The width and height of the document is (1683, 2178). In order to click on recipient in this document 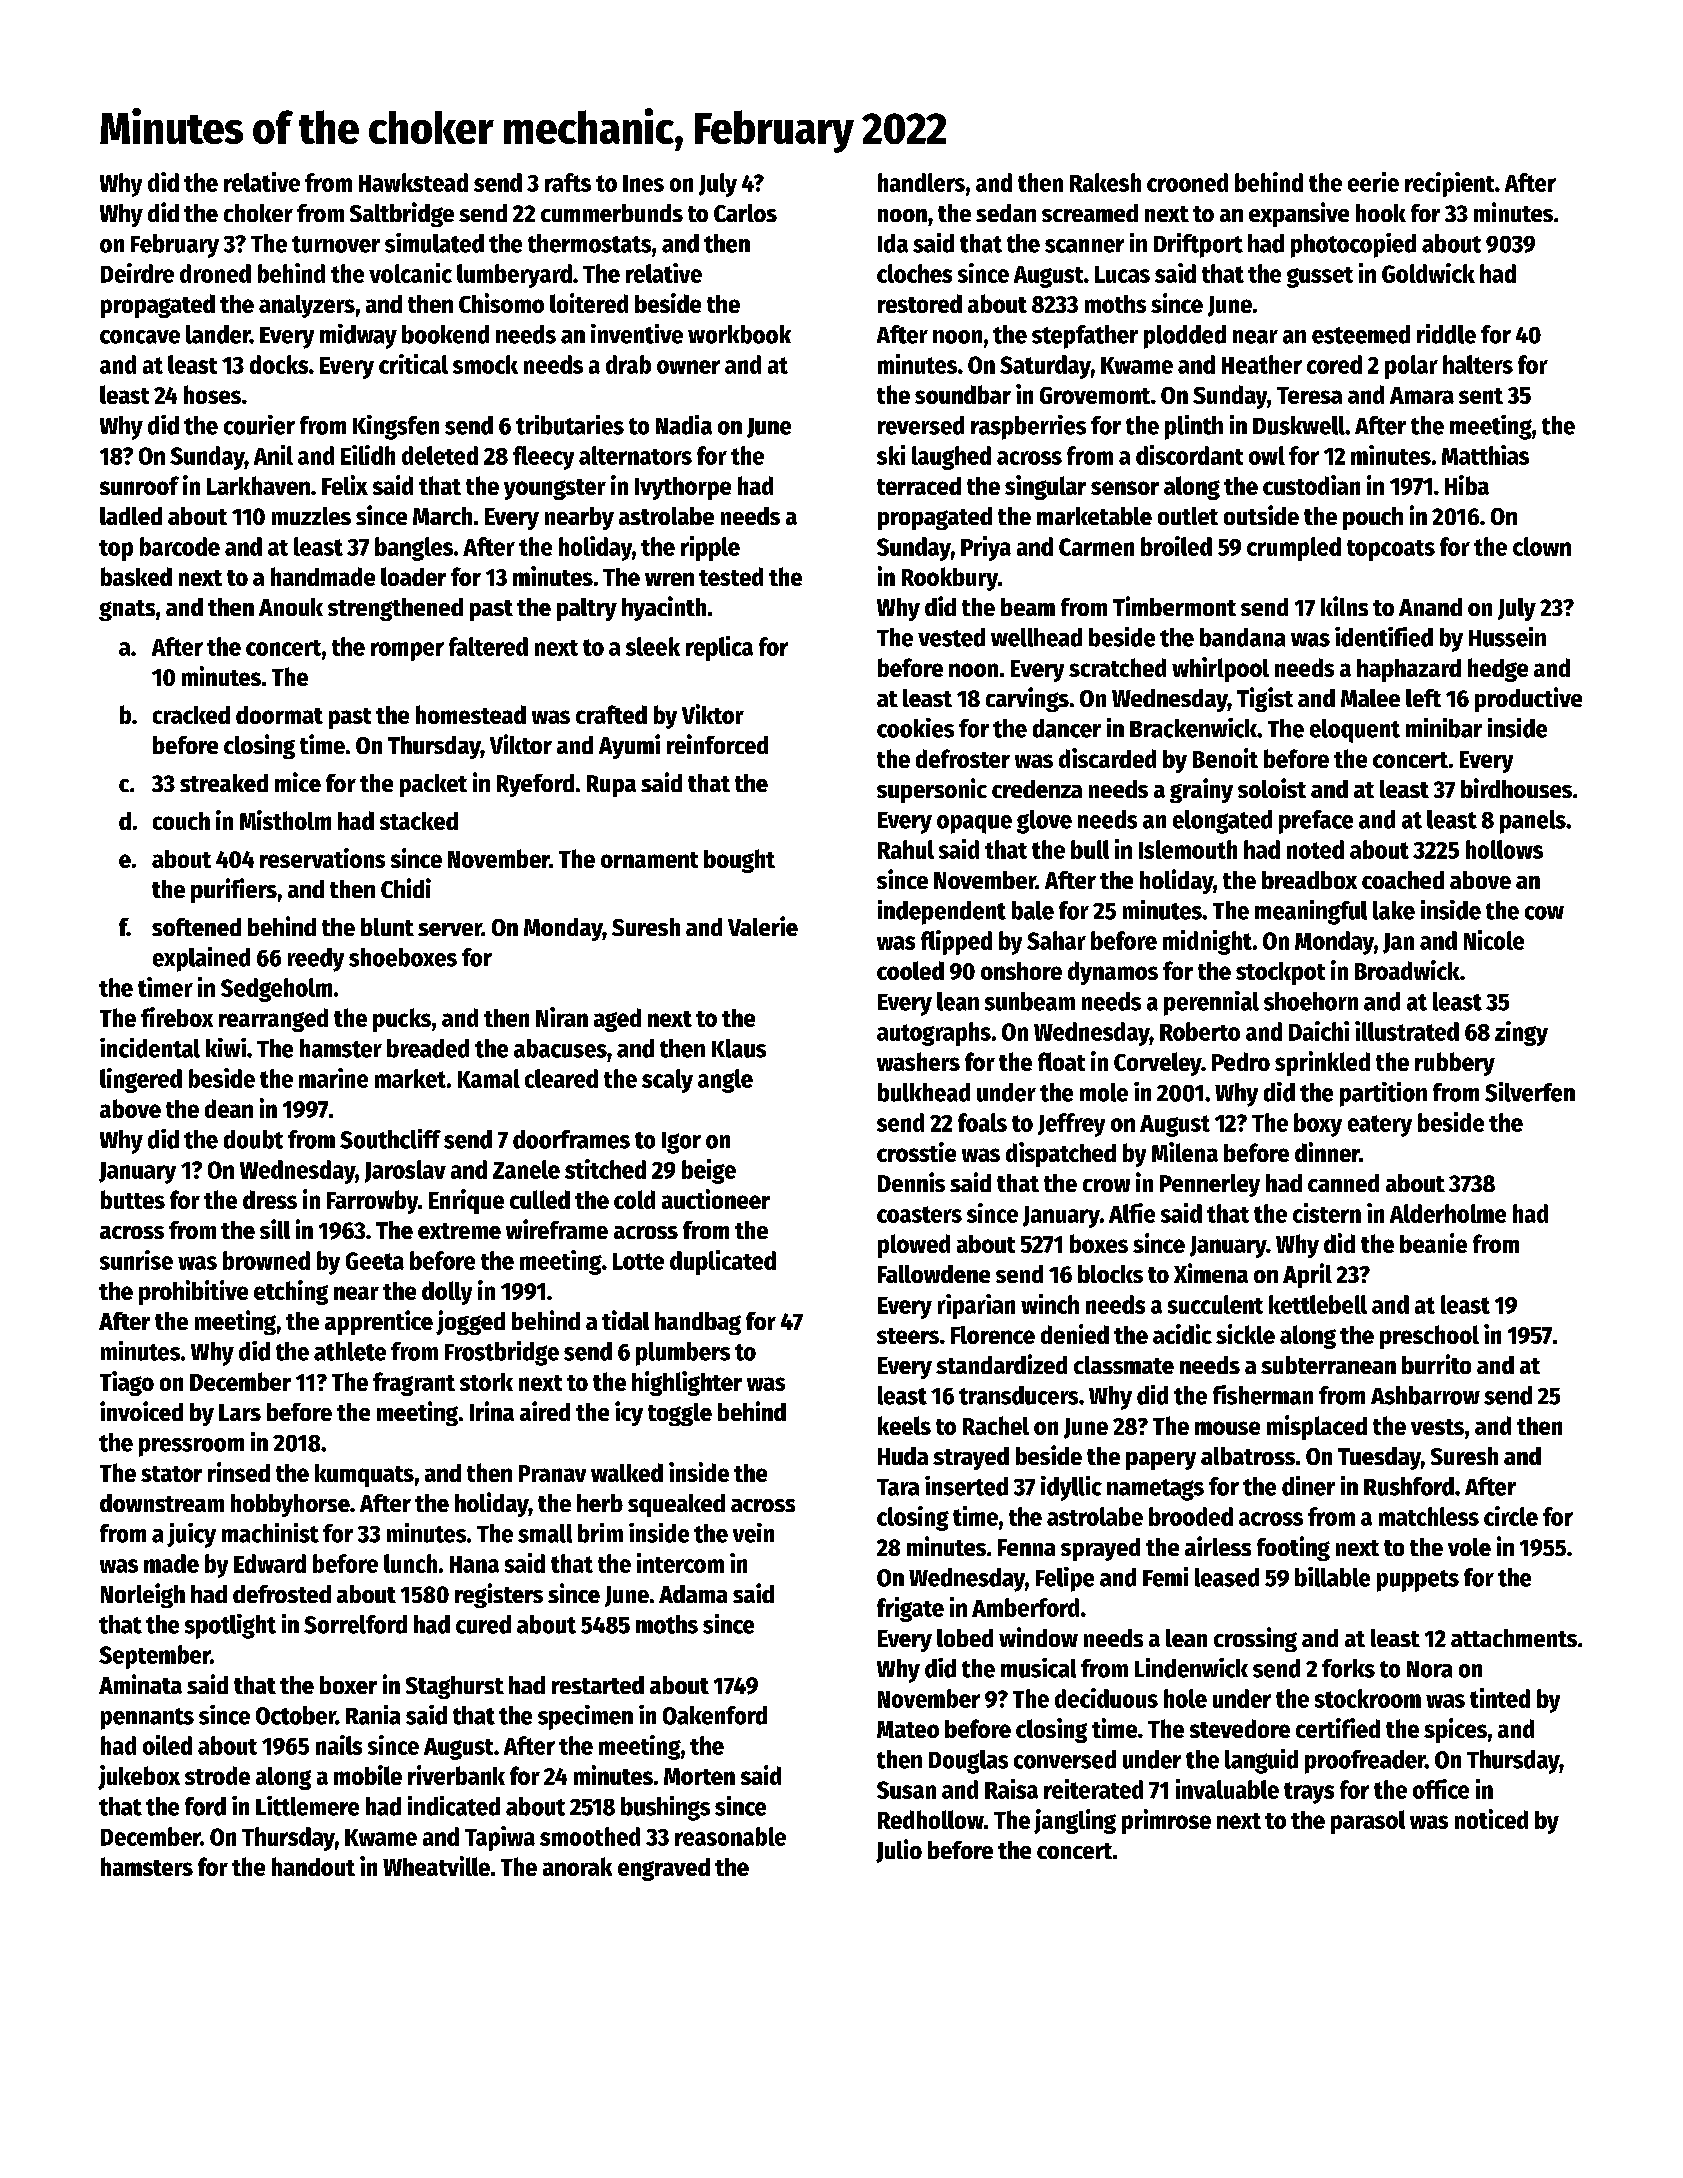, I will do `click(1449, 184)`.
